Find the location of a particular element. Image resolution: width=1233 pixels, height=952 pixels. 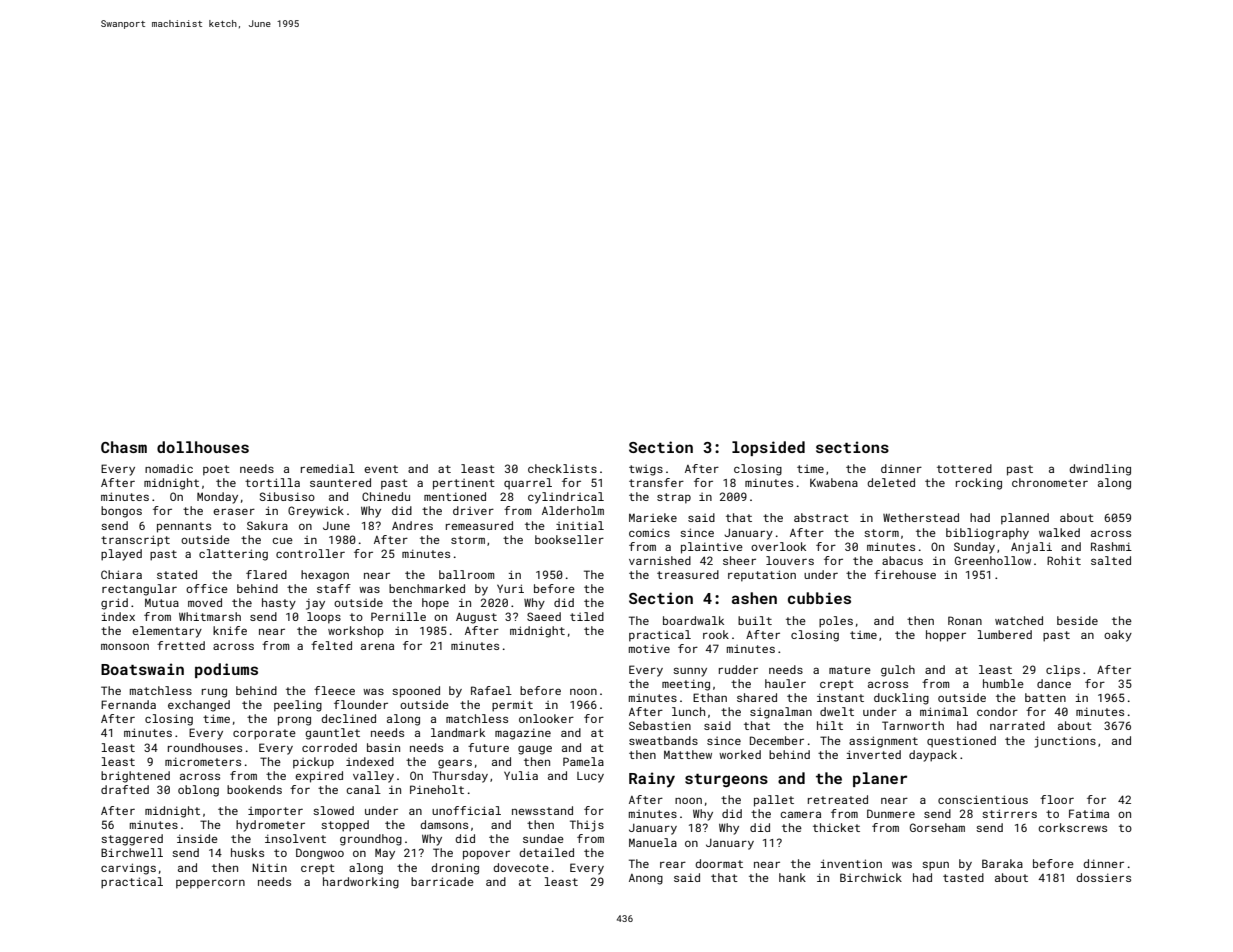

salted is located at coordinates (1111, 560).
